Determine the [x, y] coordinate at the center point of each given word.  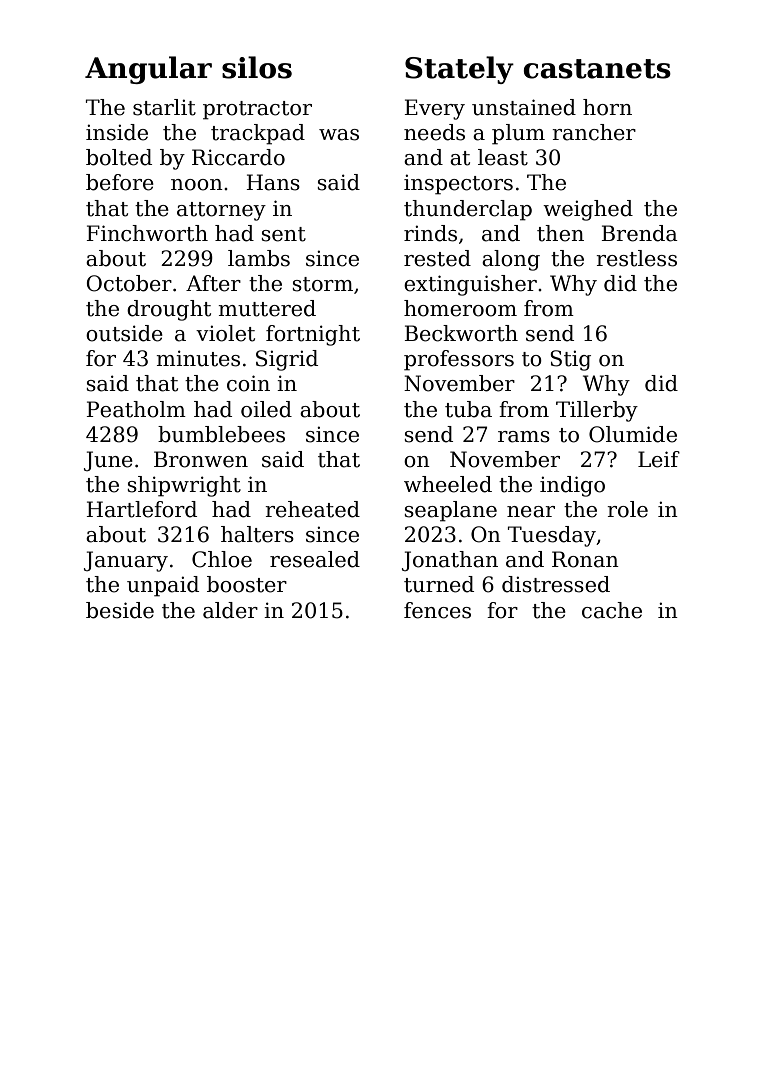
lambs [259, 258]
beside [120, 610]
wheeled [448, 484]
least [503, 157]
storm [322, 284]
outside [124, 333]
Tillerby [597, 411]
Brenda [639, 233]
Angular [148, 70]
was [339, 135]
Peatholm [136, 409]
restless [636, 258]
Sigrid [287, 360]
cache [612, 610]
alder [230, 610]
